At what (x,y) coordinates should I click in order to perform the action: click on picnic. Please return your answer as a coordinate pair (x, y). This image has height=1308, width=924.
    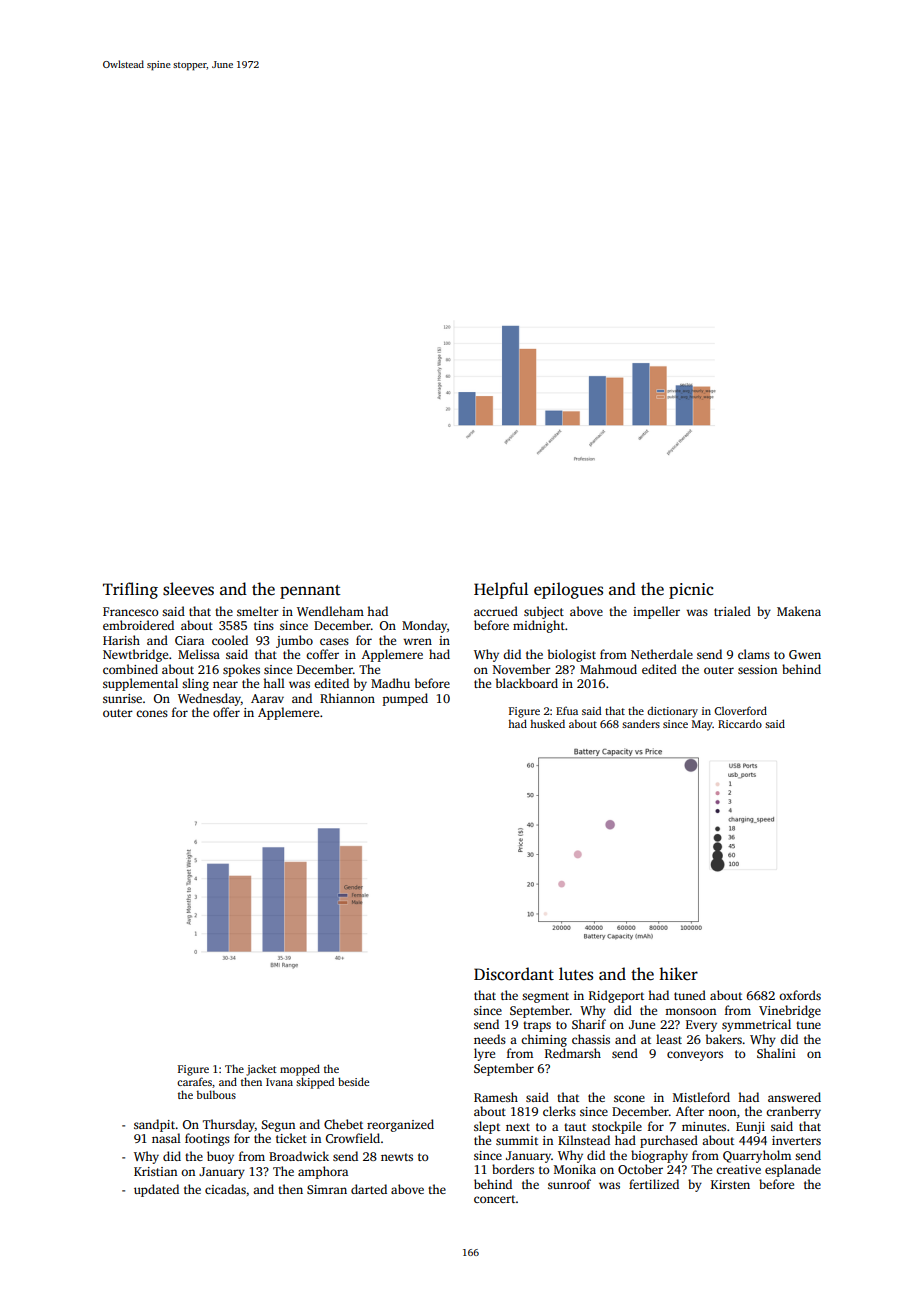
    Looking at the image, I should click on (691, 591).
